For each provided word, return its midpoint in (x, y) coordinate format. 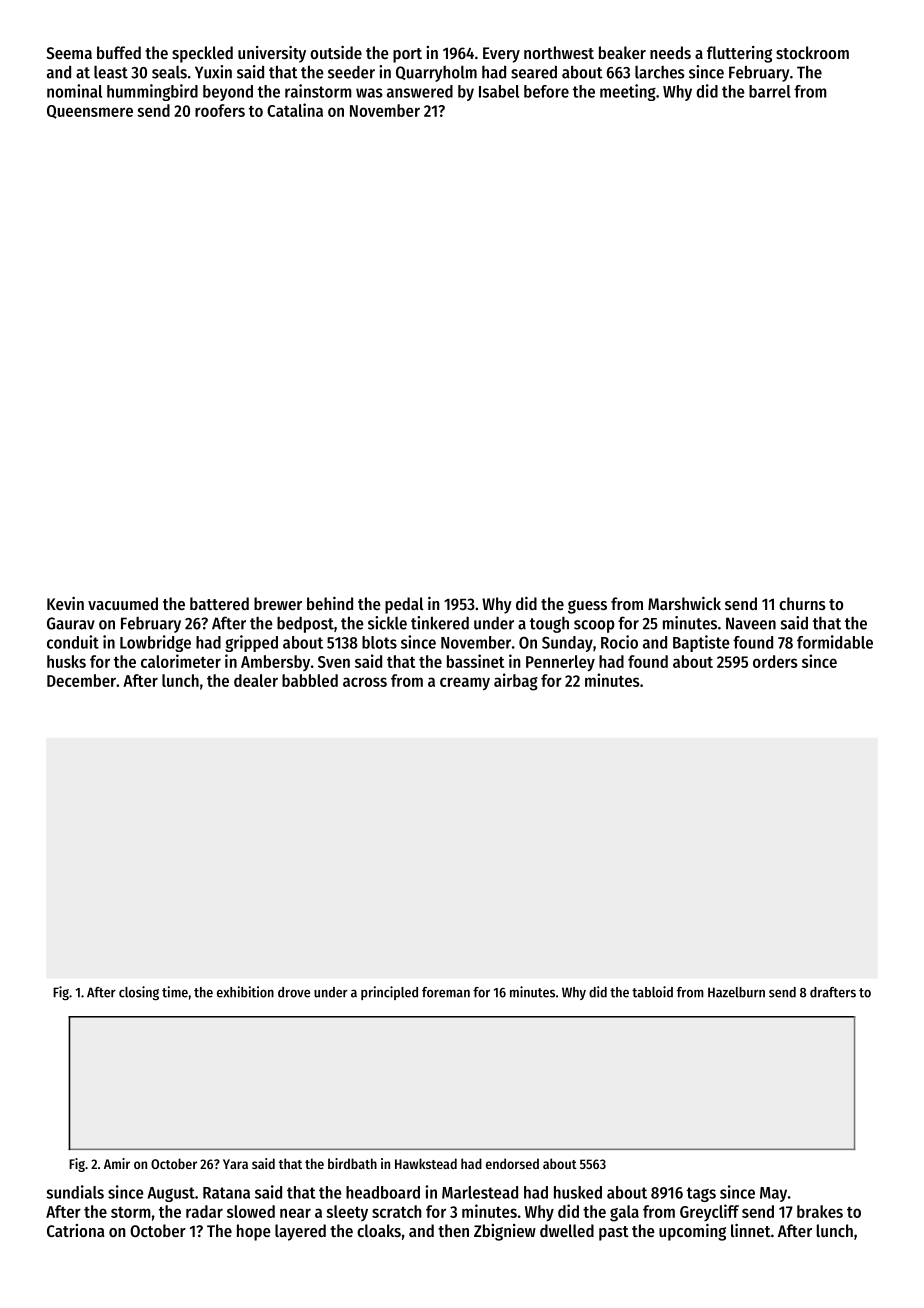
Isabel (499, 91)
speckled (202, 54)
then (453, 1230)
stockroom (812, 52)
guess (587, 607)
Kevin (65, 603)
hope (254, 1232)
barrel (770, 91)
